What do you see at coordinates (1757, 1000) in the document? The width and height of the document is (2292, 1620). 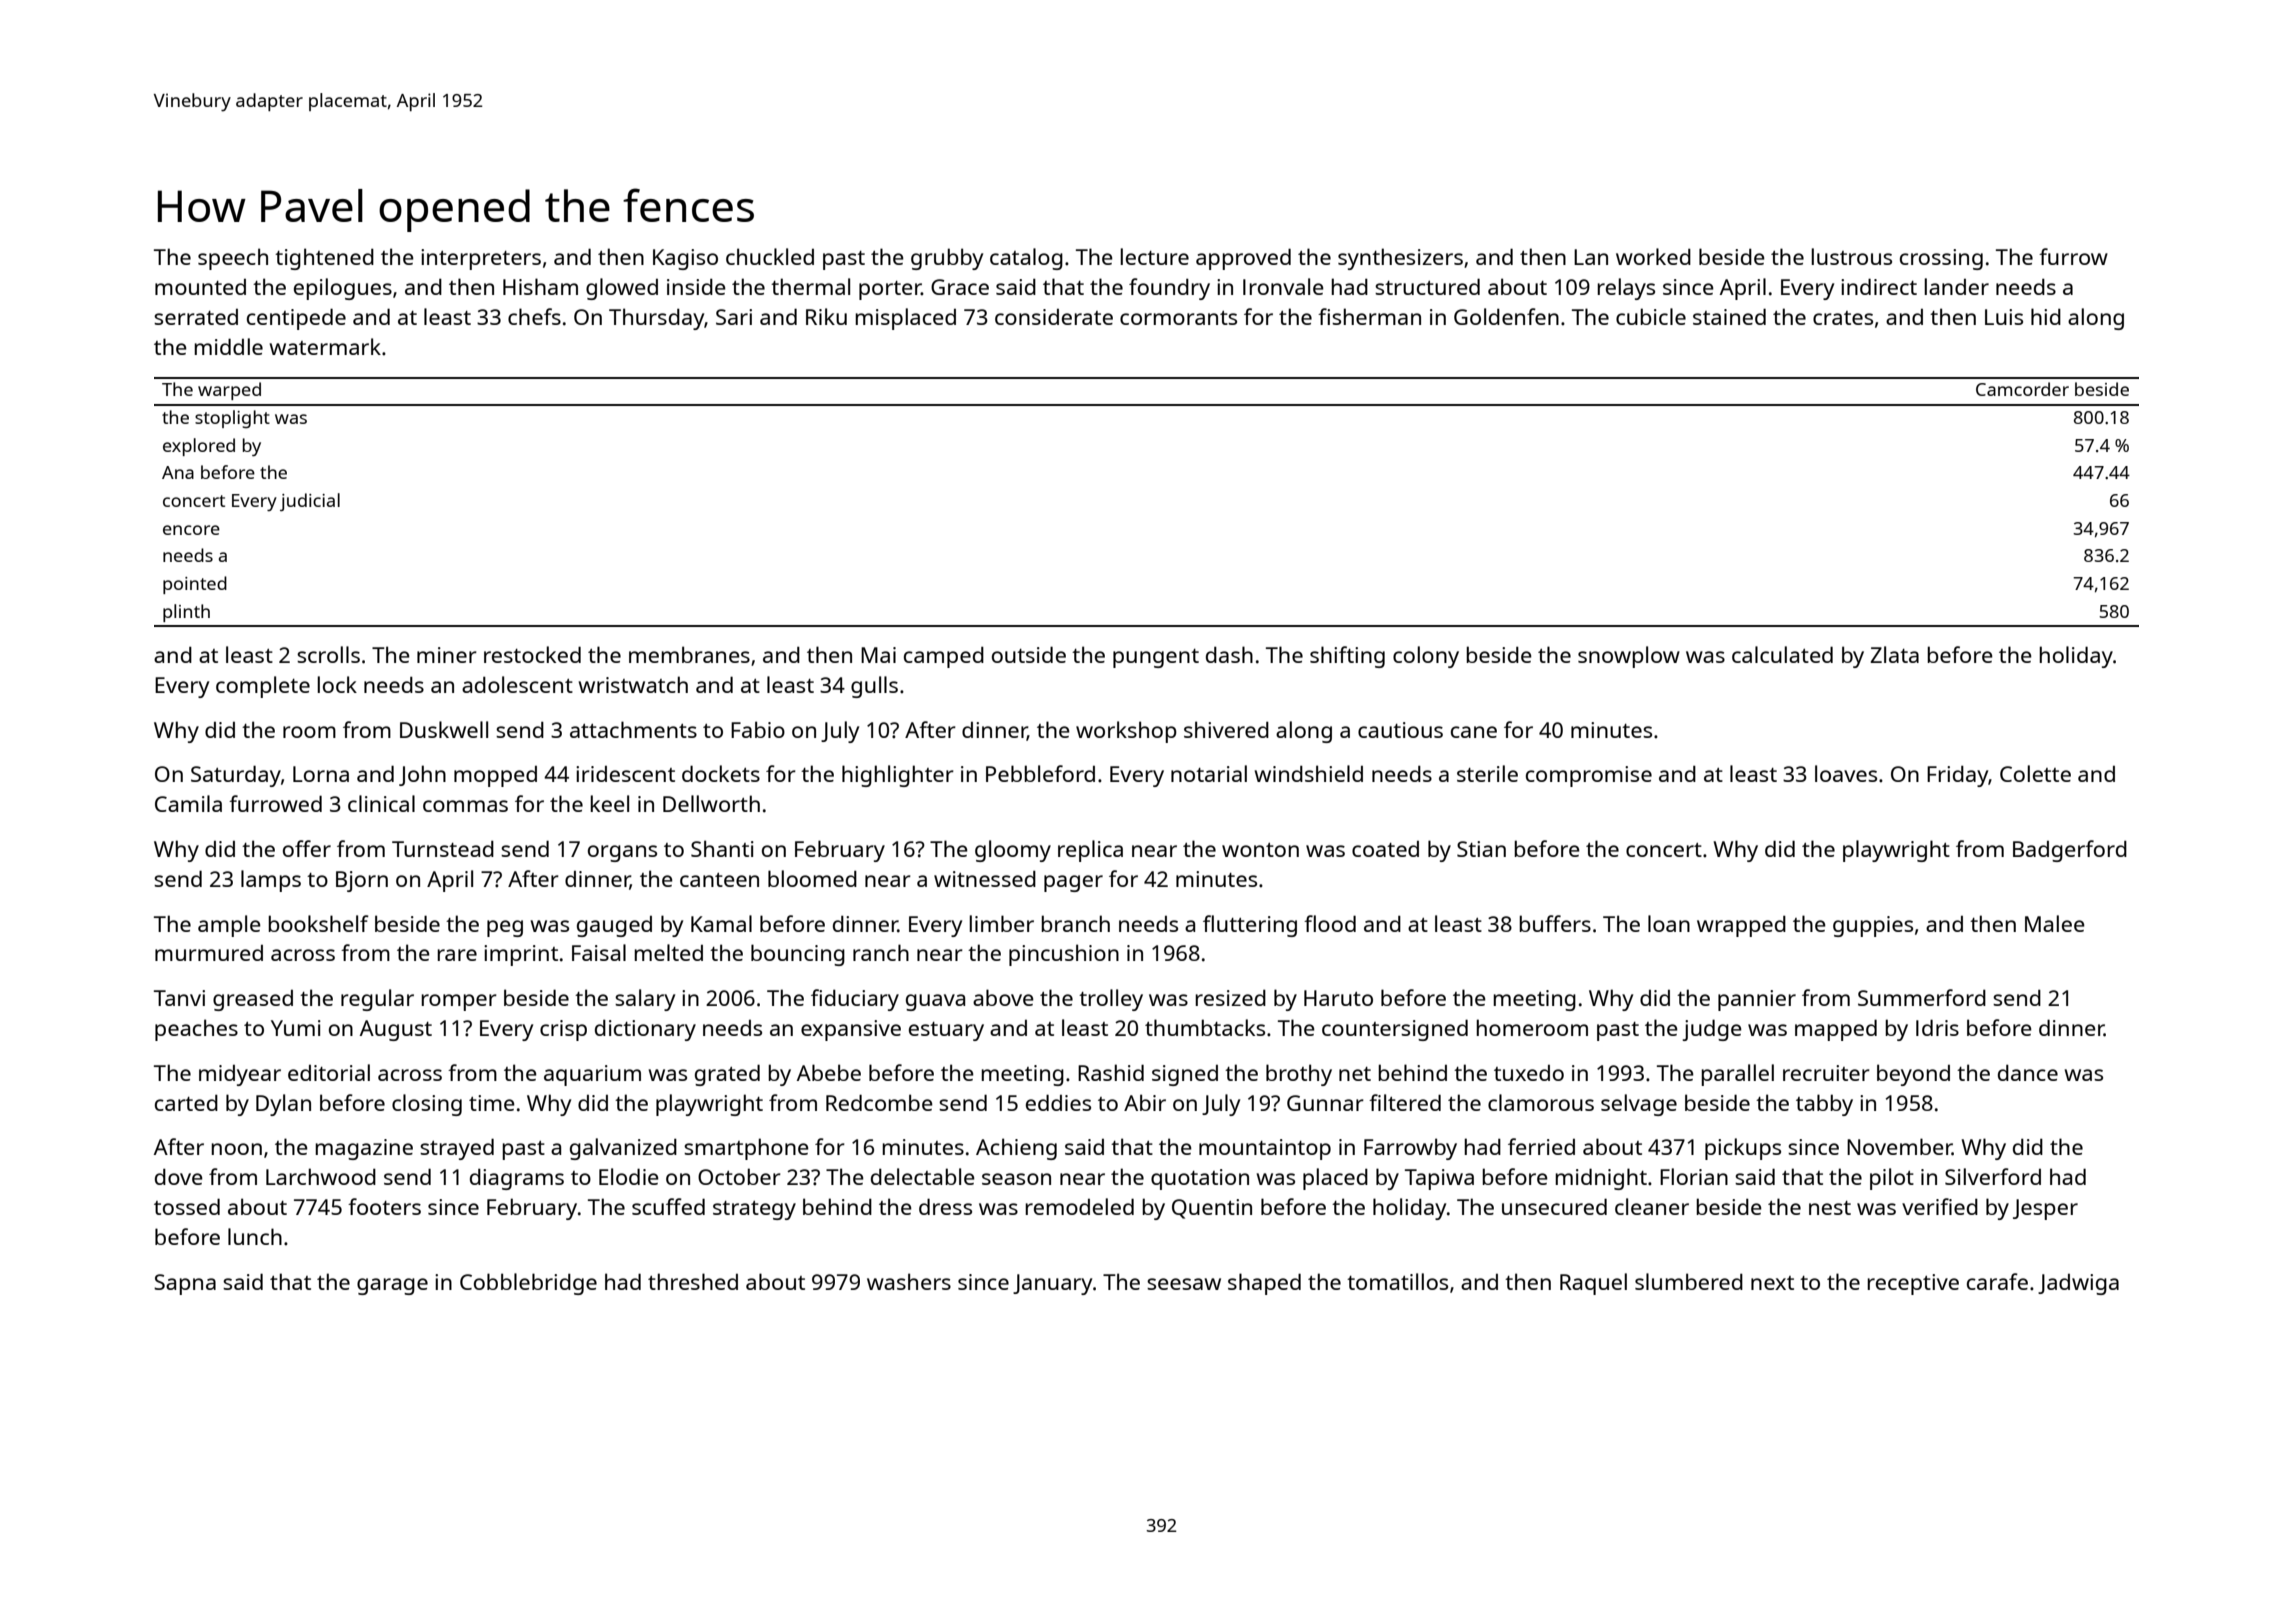 I see `pannier` at bounding box center [1757, 1000].
